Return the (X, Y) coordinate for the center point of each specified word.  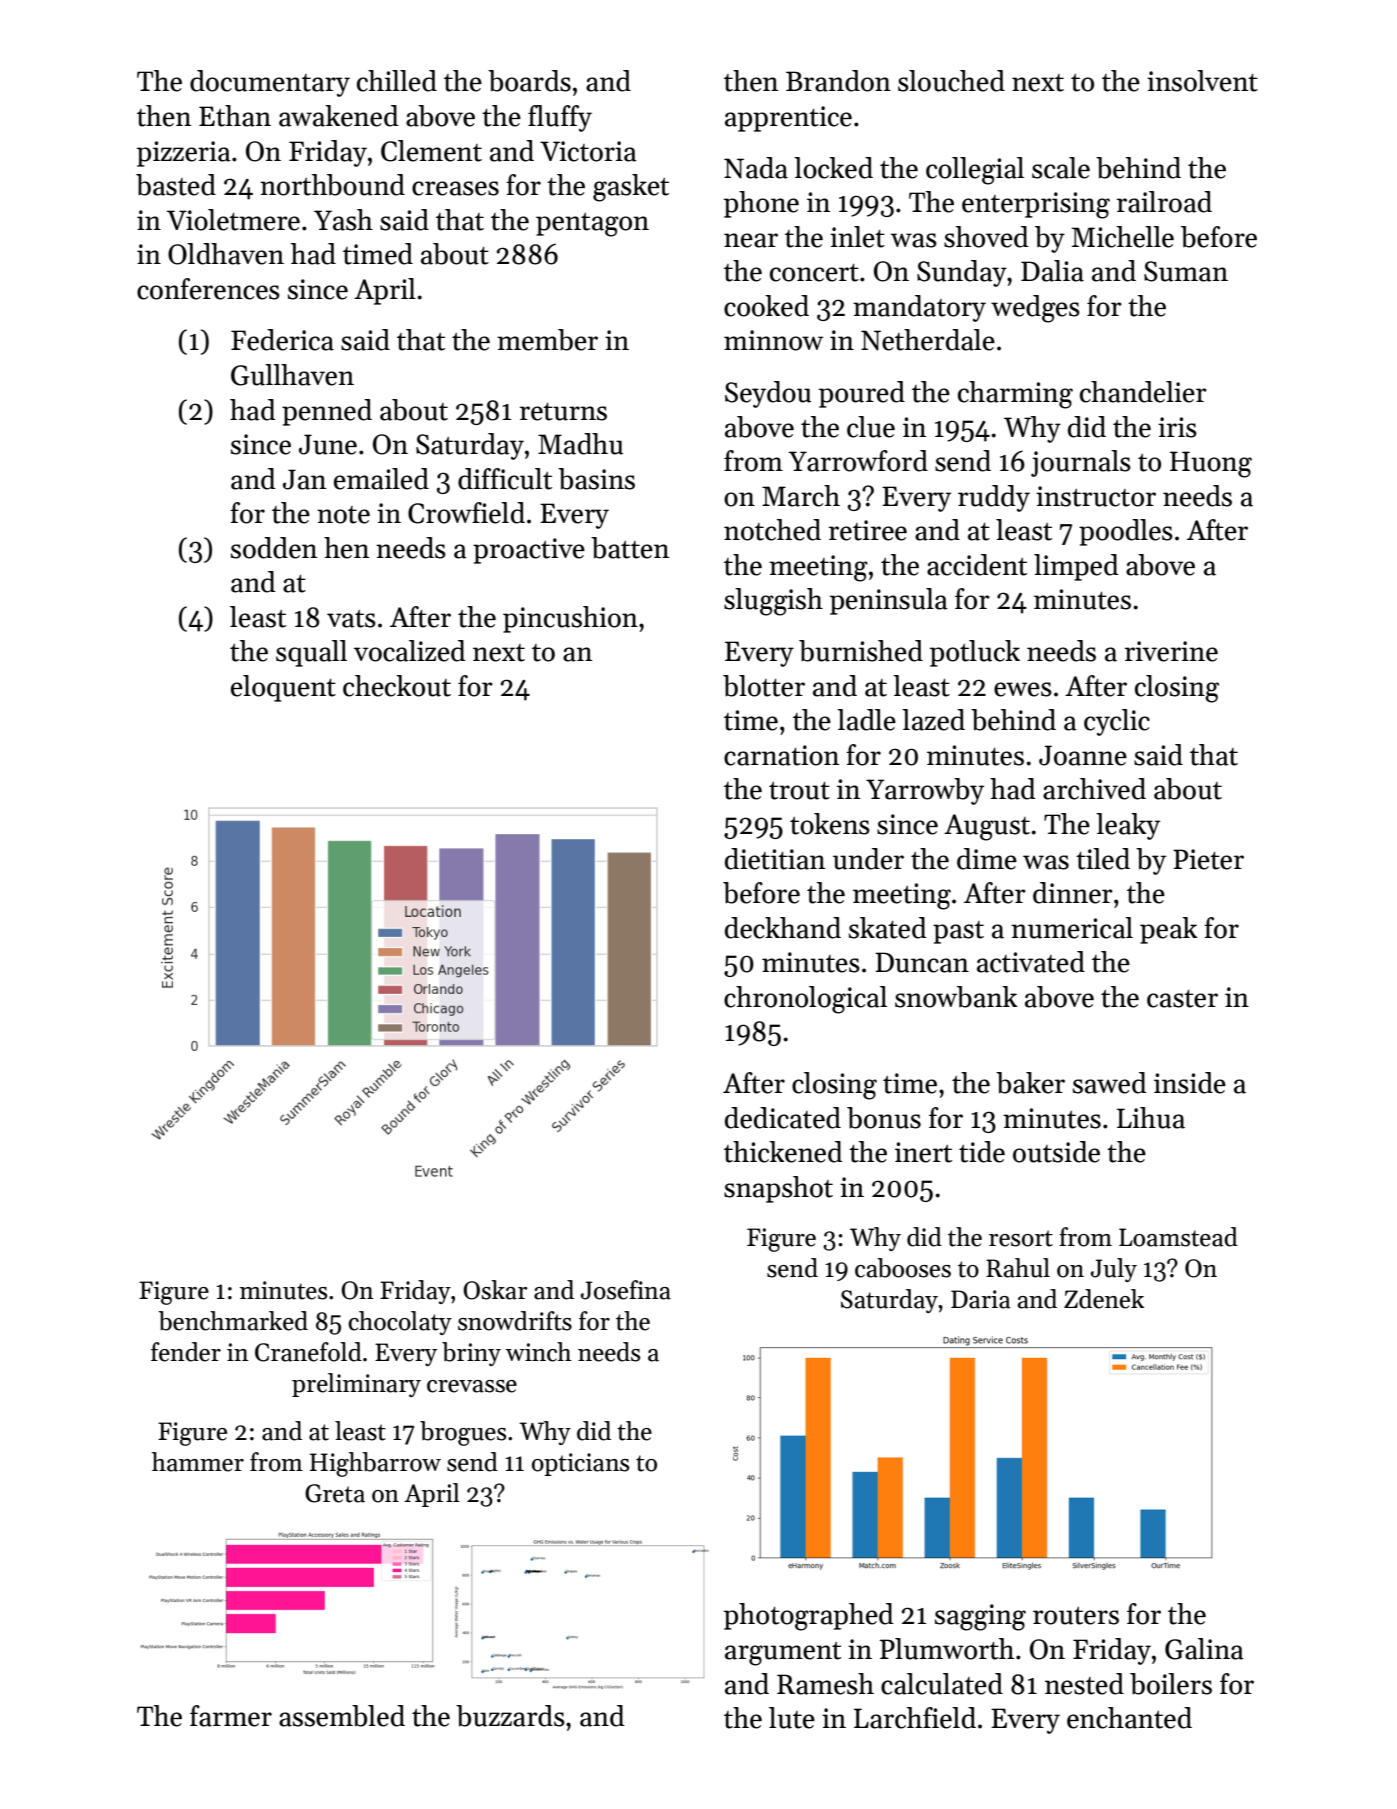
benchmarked (233, 1321)
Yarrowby (925, 791)
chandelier (1143, 392)
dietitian (775, 859)
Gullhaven (292, 375)
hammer (198, 1462)
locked (833, 168)
